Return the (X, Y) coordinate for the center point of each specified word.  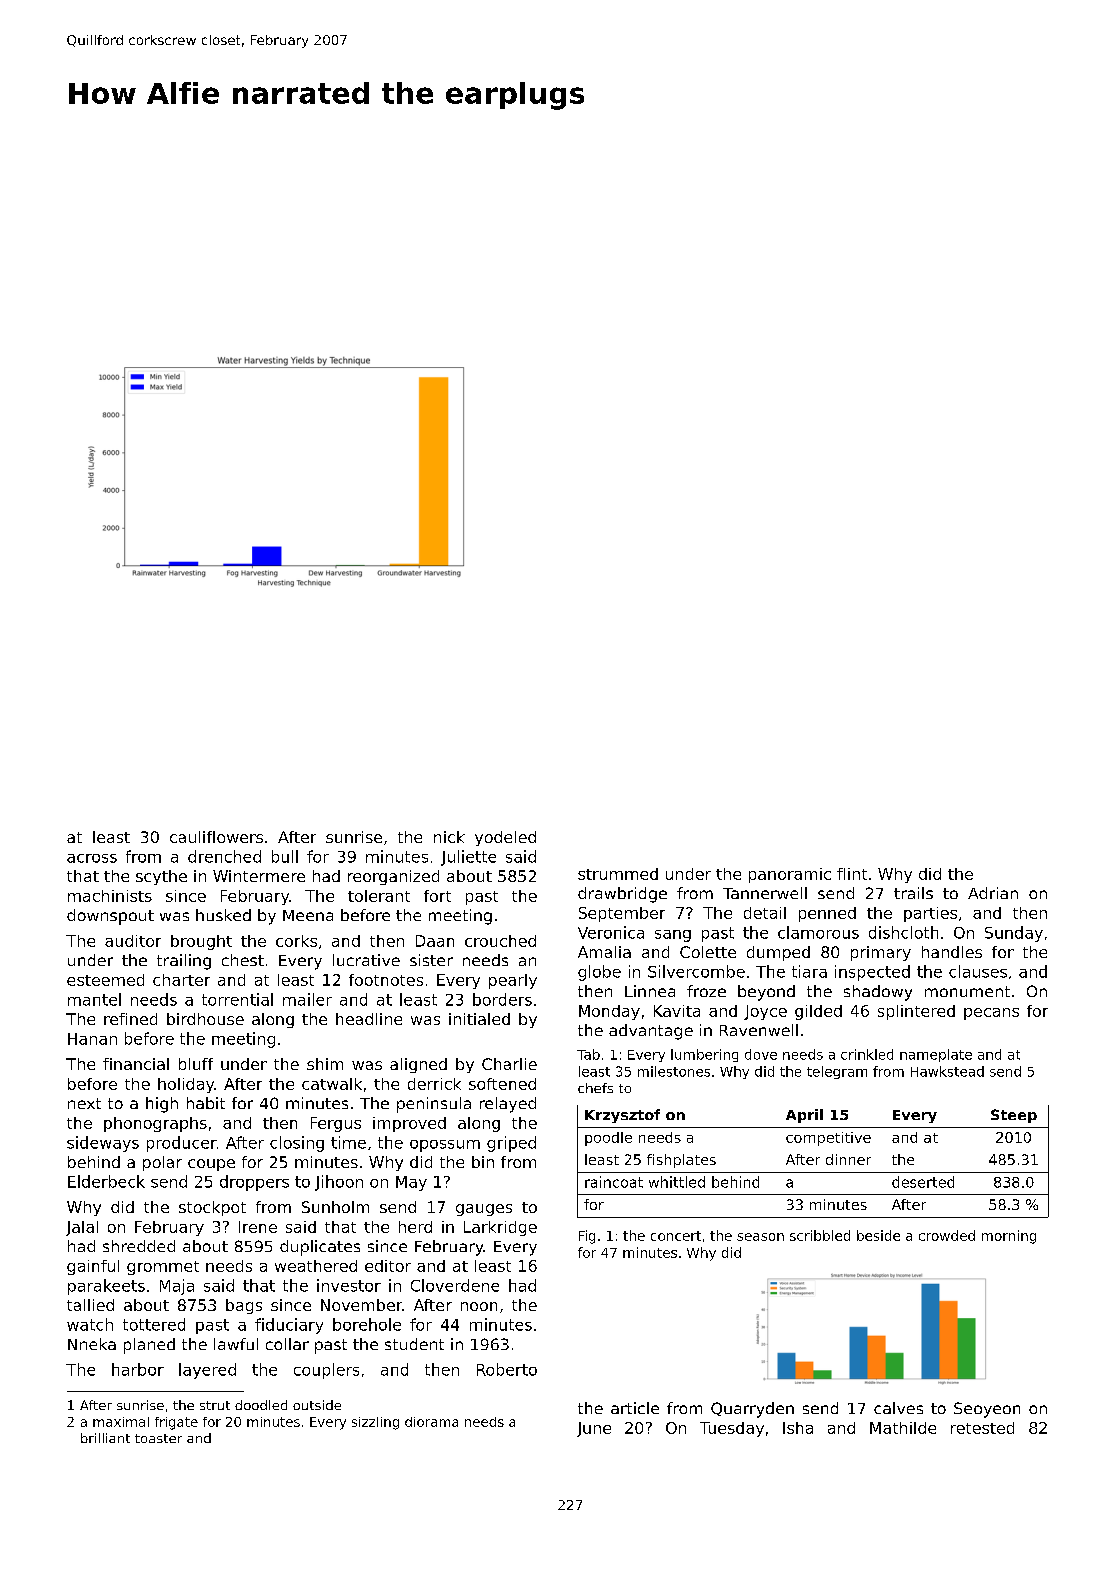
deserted (923, 1182)
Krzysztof (622, 1116)
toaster (158, 1438)
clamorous (818, 932)
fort (437, 896)
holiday (186, 1085)
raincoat (614, 1182)
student (414, 1344)
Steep (1014, 1116)
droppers (254, 1183)
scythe (161, 877)
